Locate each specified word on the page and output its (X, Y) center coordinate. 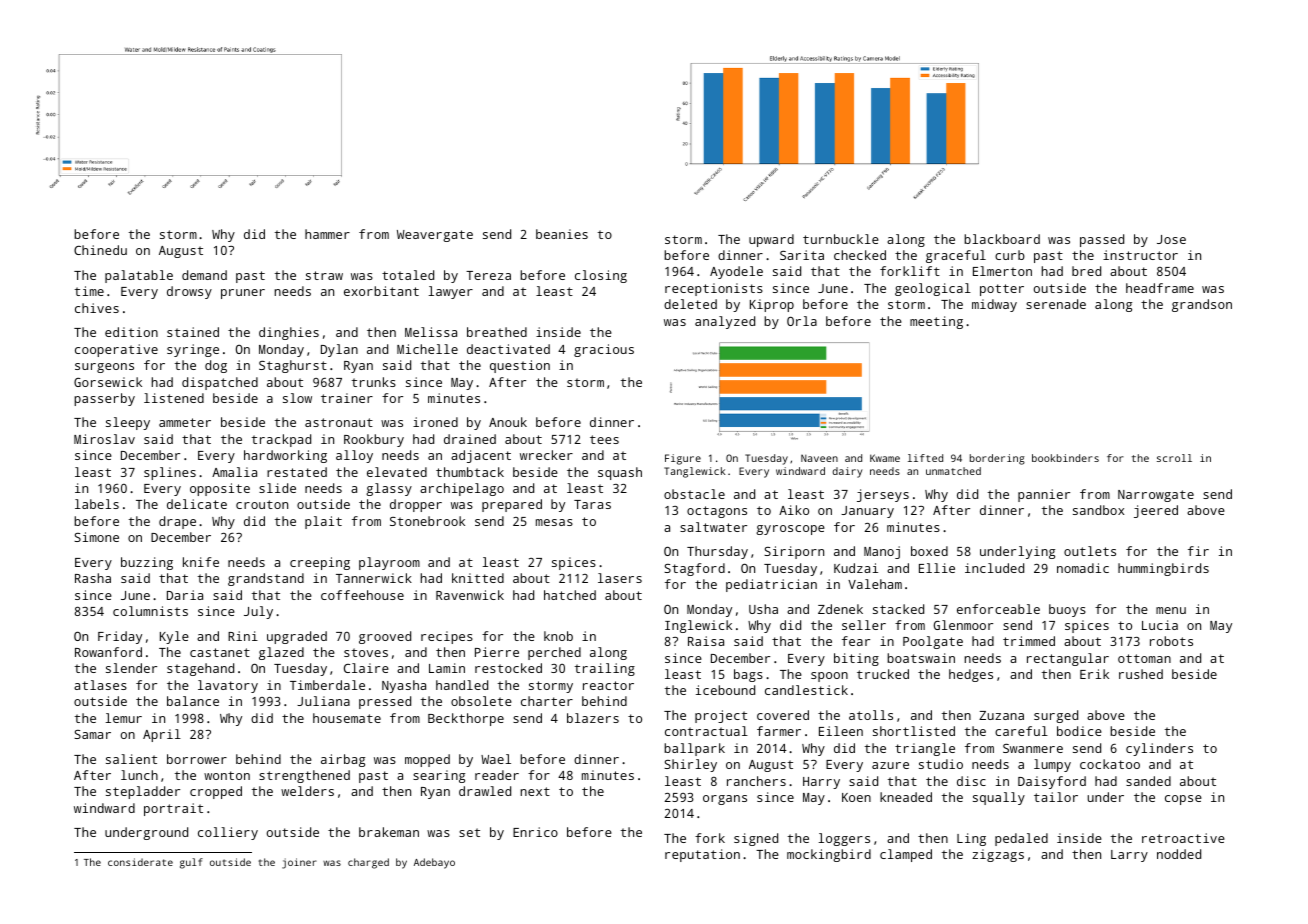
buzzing (147, 563)
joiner (299, 863)
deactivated (508, 349)
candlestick (806, 690)
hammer (327, 234)
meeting (936, 322)
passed (1102, 240)
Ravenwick (470, 595)
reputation (702, 855)
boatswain (921, 658)
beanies (562, 234)
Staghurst (293, 366)
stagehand (200, 669)
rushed (1141, 674)
